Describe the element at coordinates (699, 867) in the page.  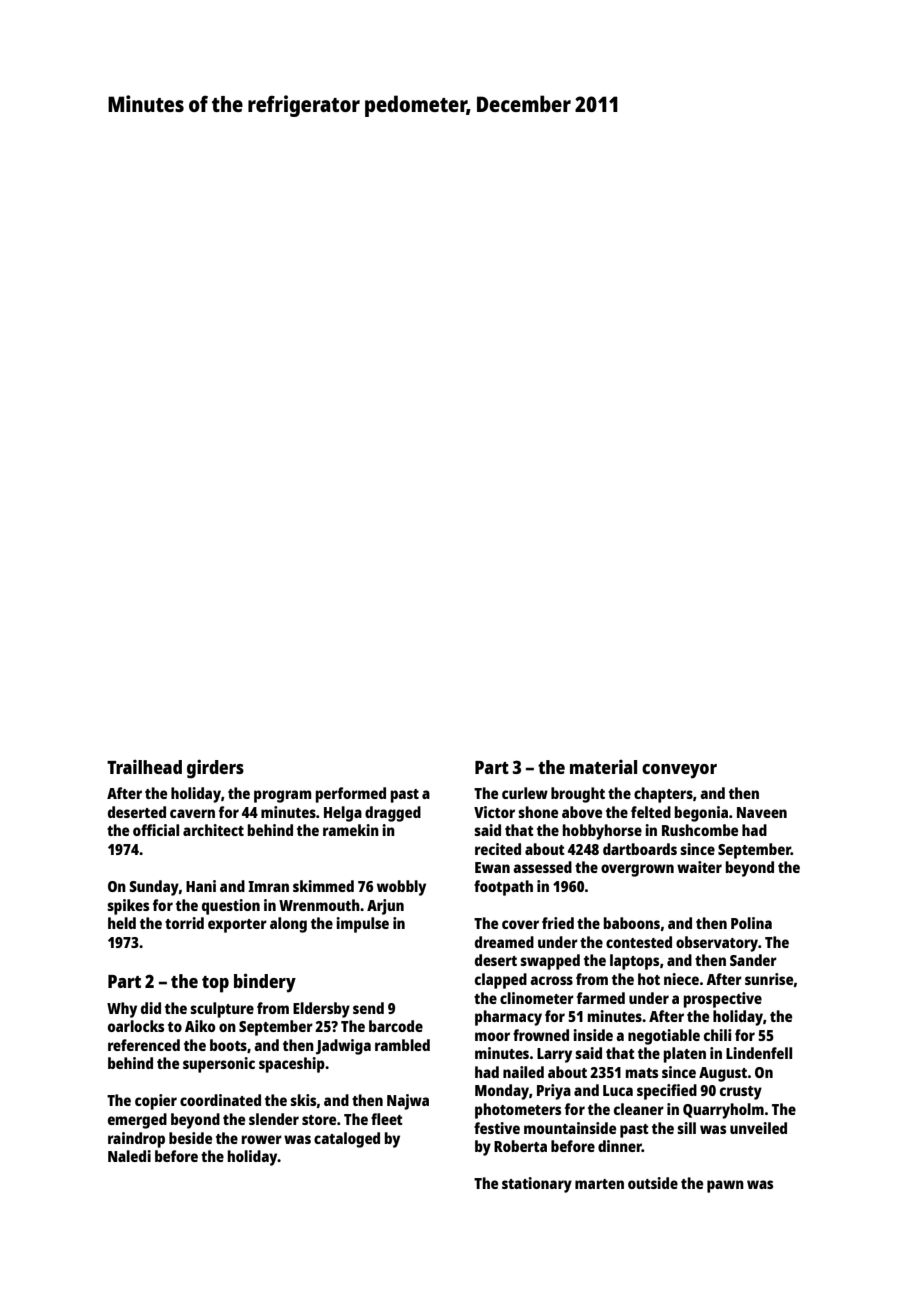
I see `waiter` at that location.
